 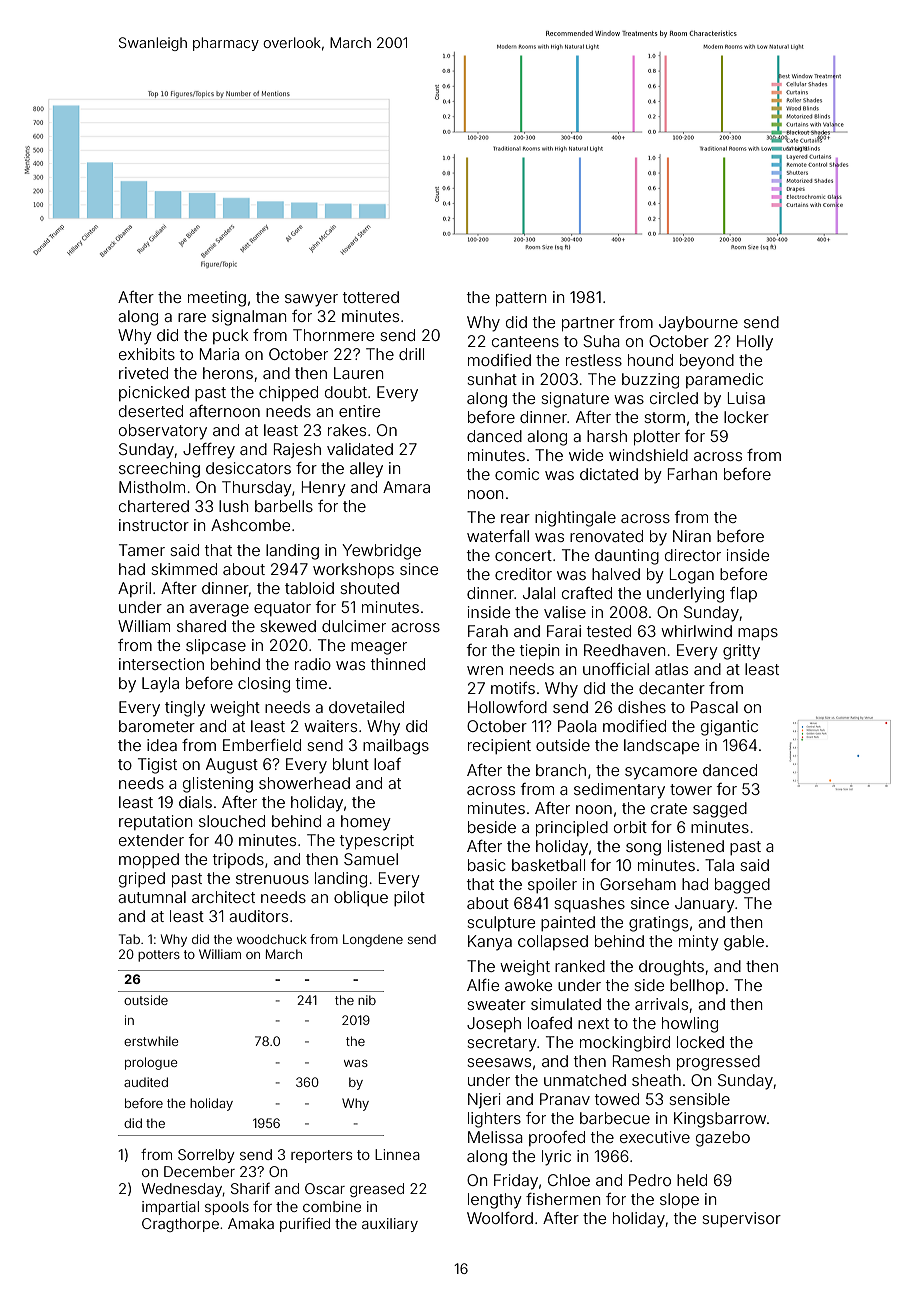 What do you see at coordinates (490, 943) in the image?
I see `Kanya` at bounding box center [490, 943].
